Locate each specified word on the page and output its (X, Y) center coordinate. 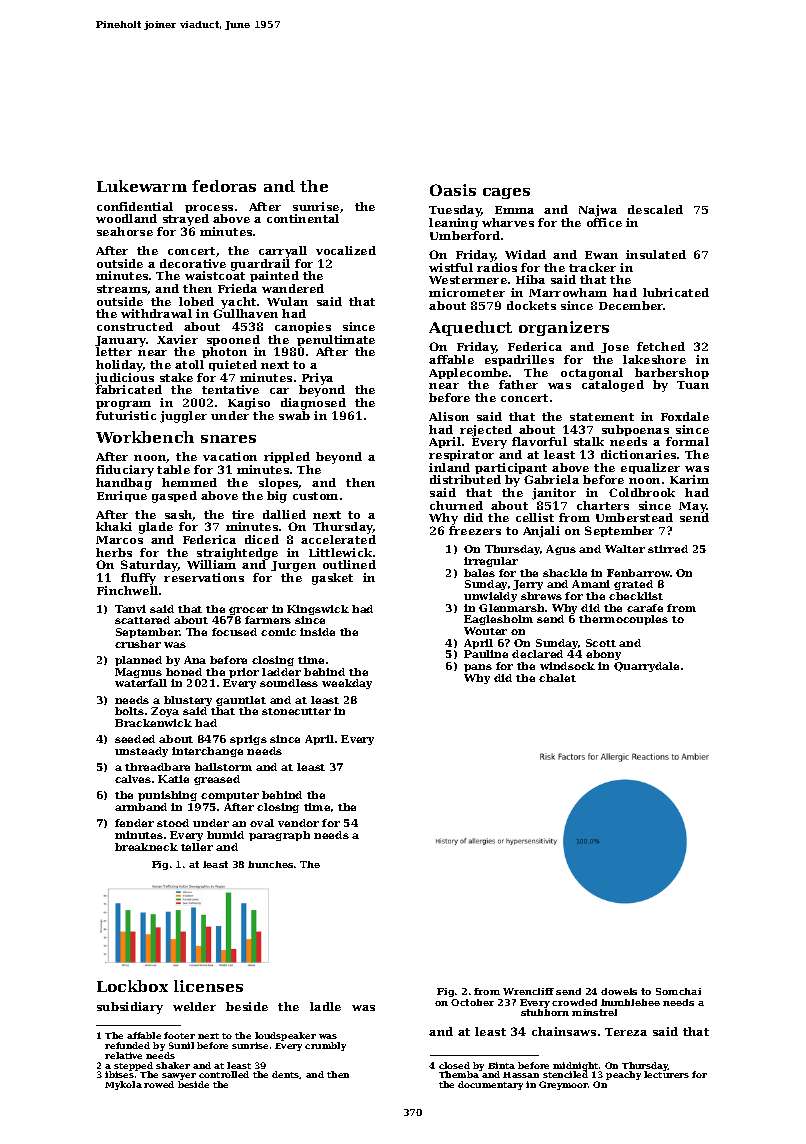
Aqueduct (470, 328)
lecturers (666, 1075)
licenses (208, 986)
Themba (459, 1075)
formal (687, 441)
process (209, 209)
